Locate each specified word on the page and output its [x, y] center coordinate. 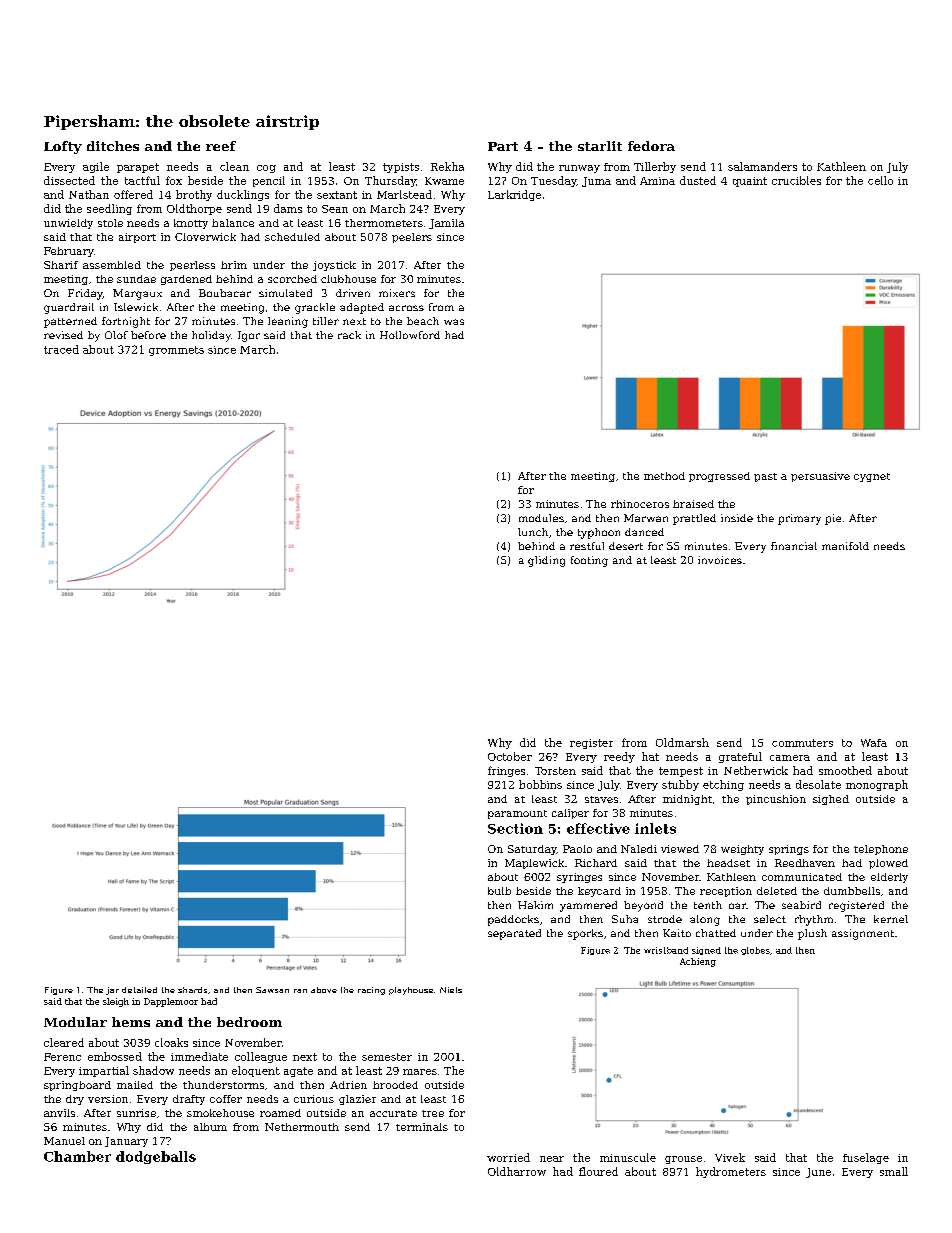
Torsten [555, 771]
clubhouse [348, 279]
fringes [506, 771]
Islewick [136, 307]
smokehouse [220, 1113]
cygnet [872, 477]
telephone [881, 850]
